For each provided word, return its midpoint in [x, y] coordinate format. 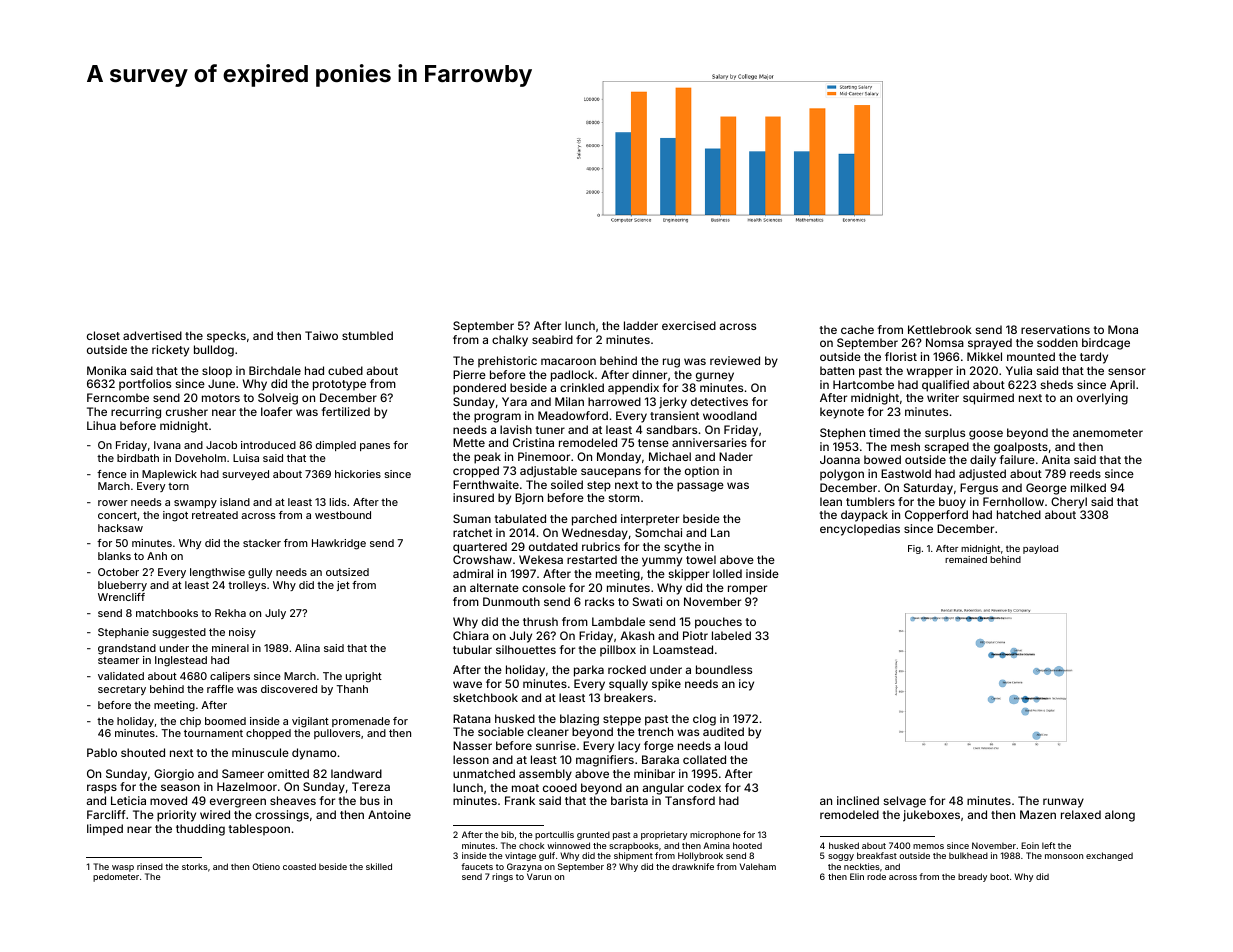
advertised [152, 335]
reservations [1055, 329]
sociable [501, 731]
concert [117, 515]
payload [1040, 549]
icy [746, 685]
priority [176, 816]
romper [747, 590]
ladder [641, 325]
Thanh [352, 689]
